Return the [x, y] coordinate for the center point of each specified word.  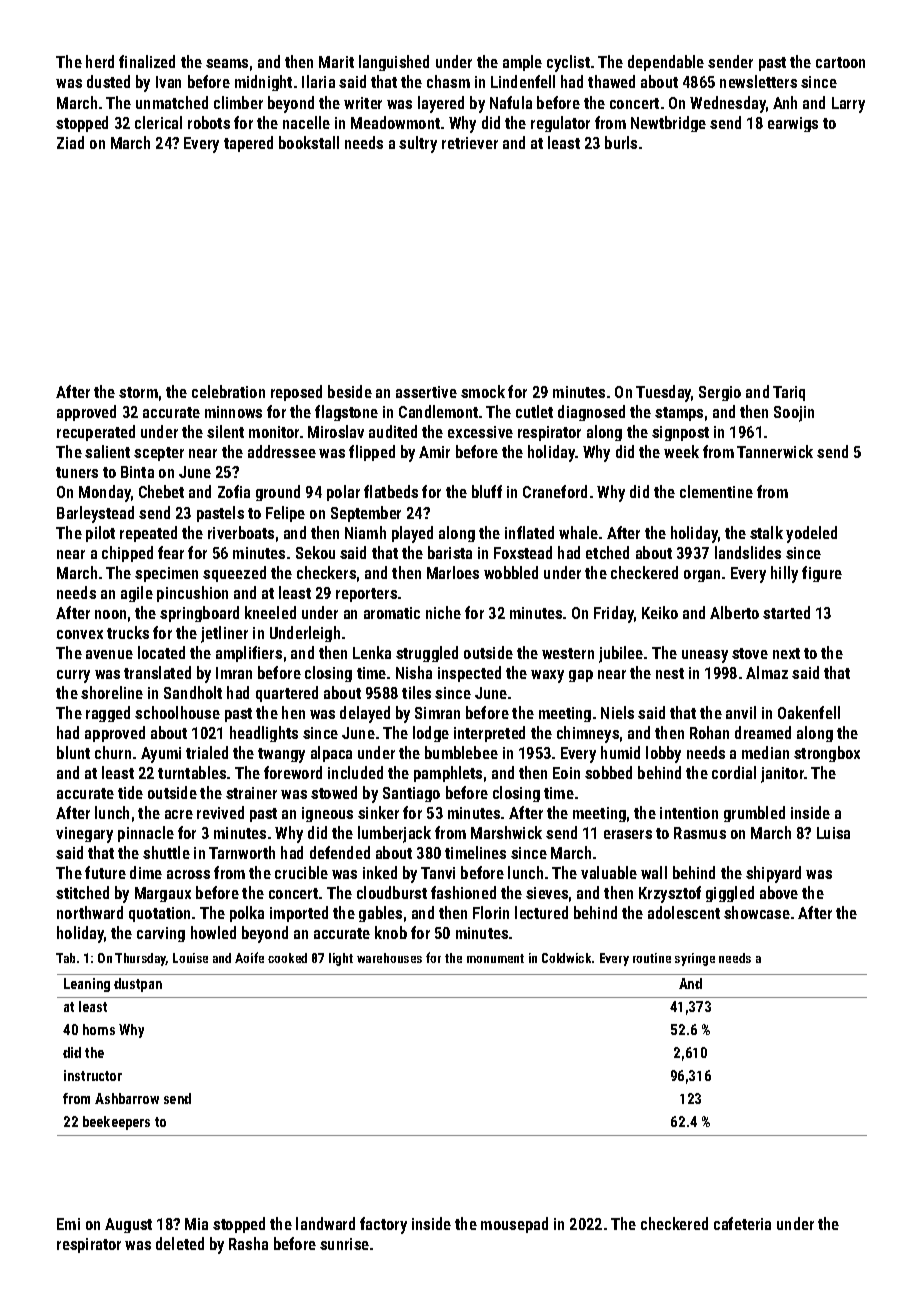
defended [340, 852]
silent [225, 431]
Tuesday [664, 393]
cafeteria [742, 1223]
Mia [196, 1224]
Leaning [87, 985]
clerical [158, 122]
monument [495, 958]
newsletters [758, 81]
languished [394, 63]
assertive [426, 392]
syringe [695, 959]
